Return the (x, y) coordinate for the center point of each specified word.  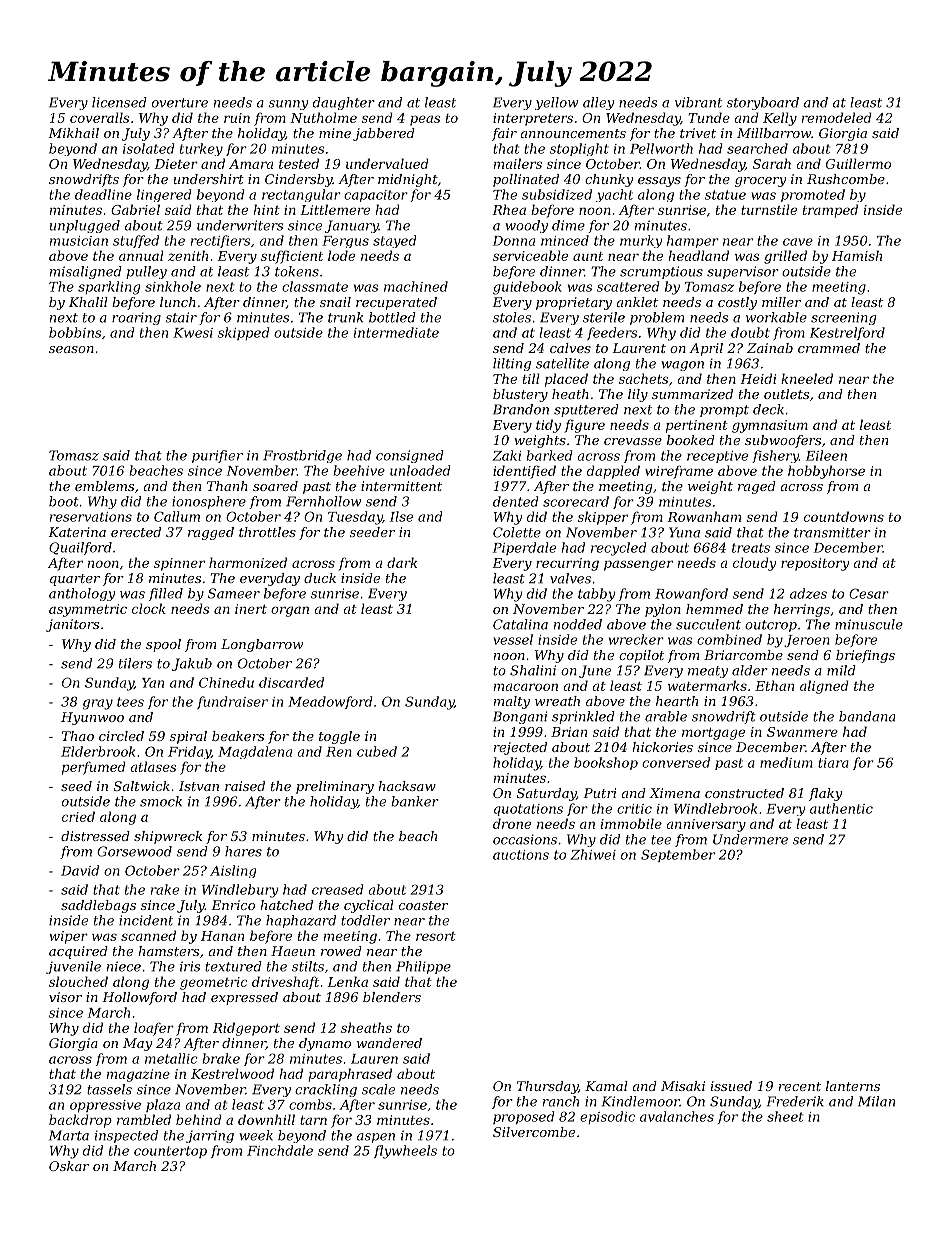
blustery (520, 395)
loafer (154, 1029)
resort (436, 936)
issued (731, 1086)
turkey (201, 149)
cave (798, 242)
